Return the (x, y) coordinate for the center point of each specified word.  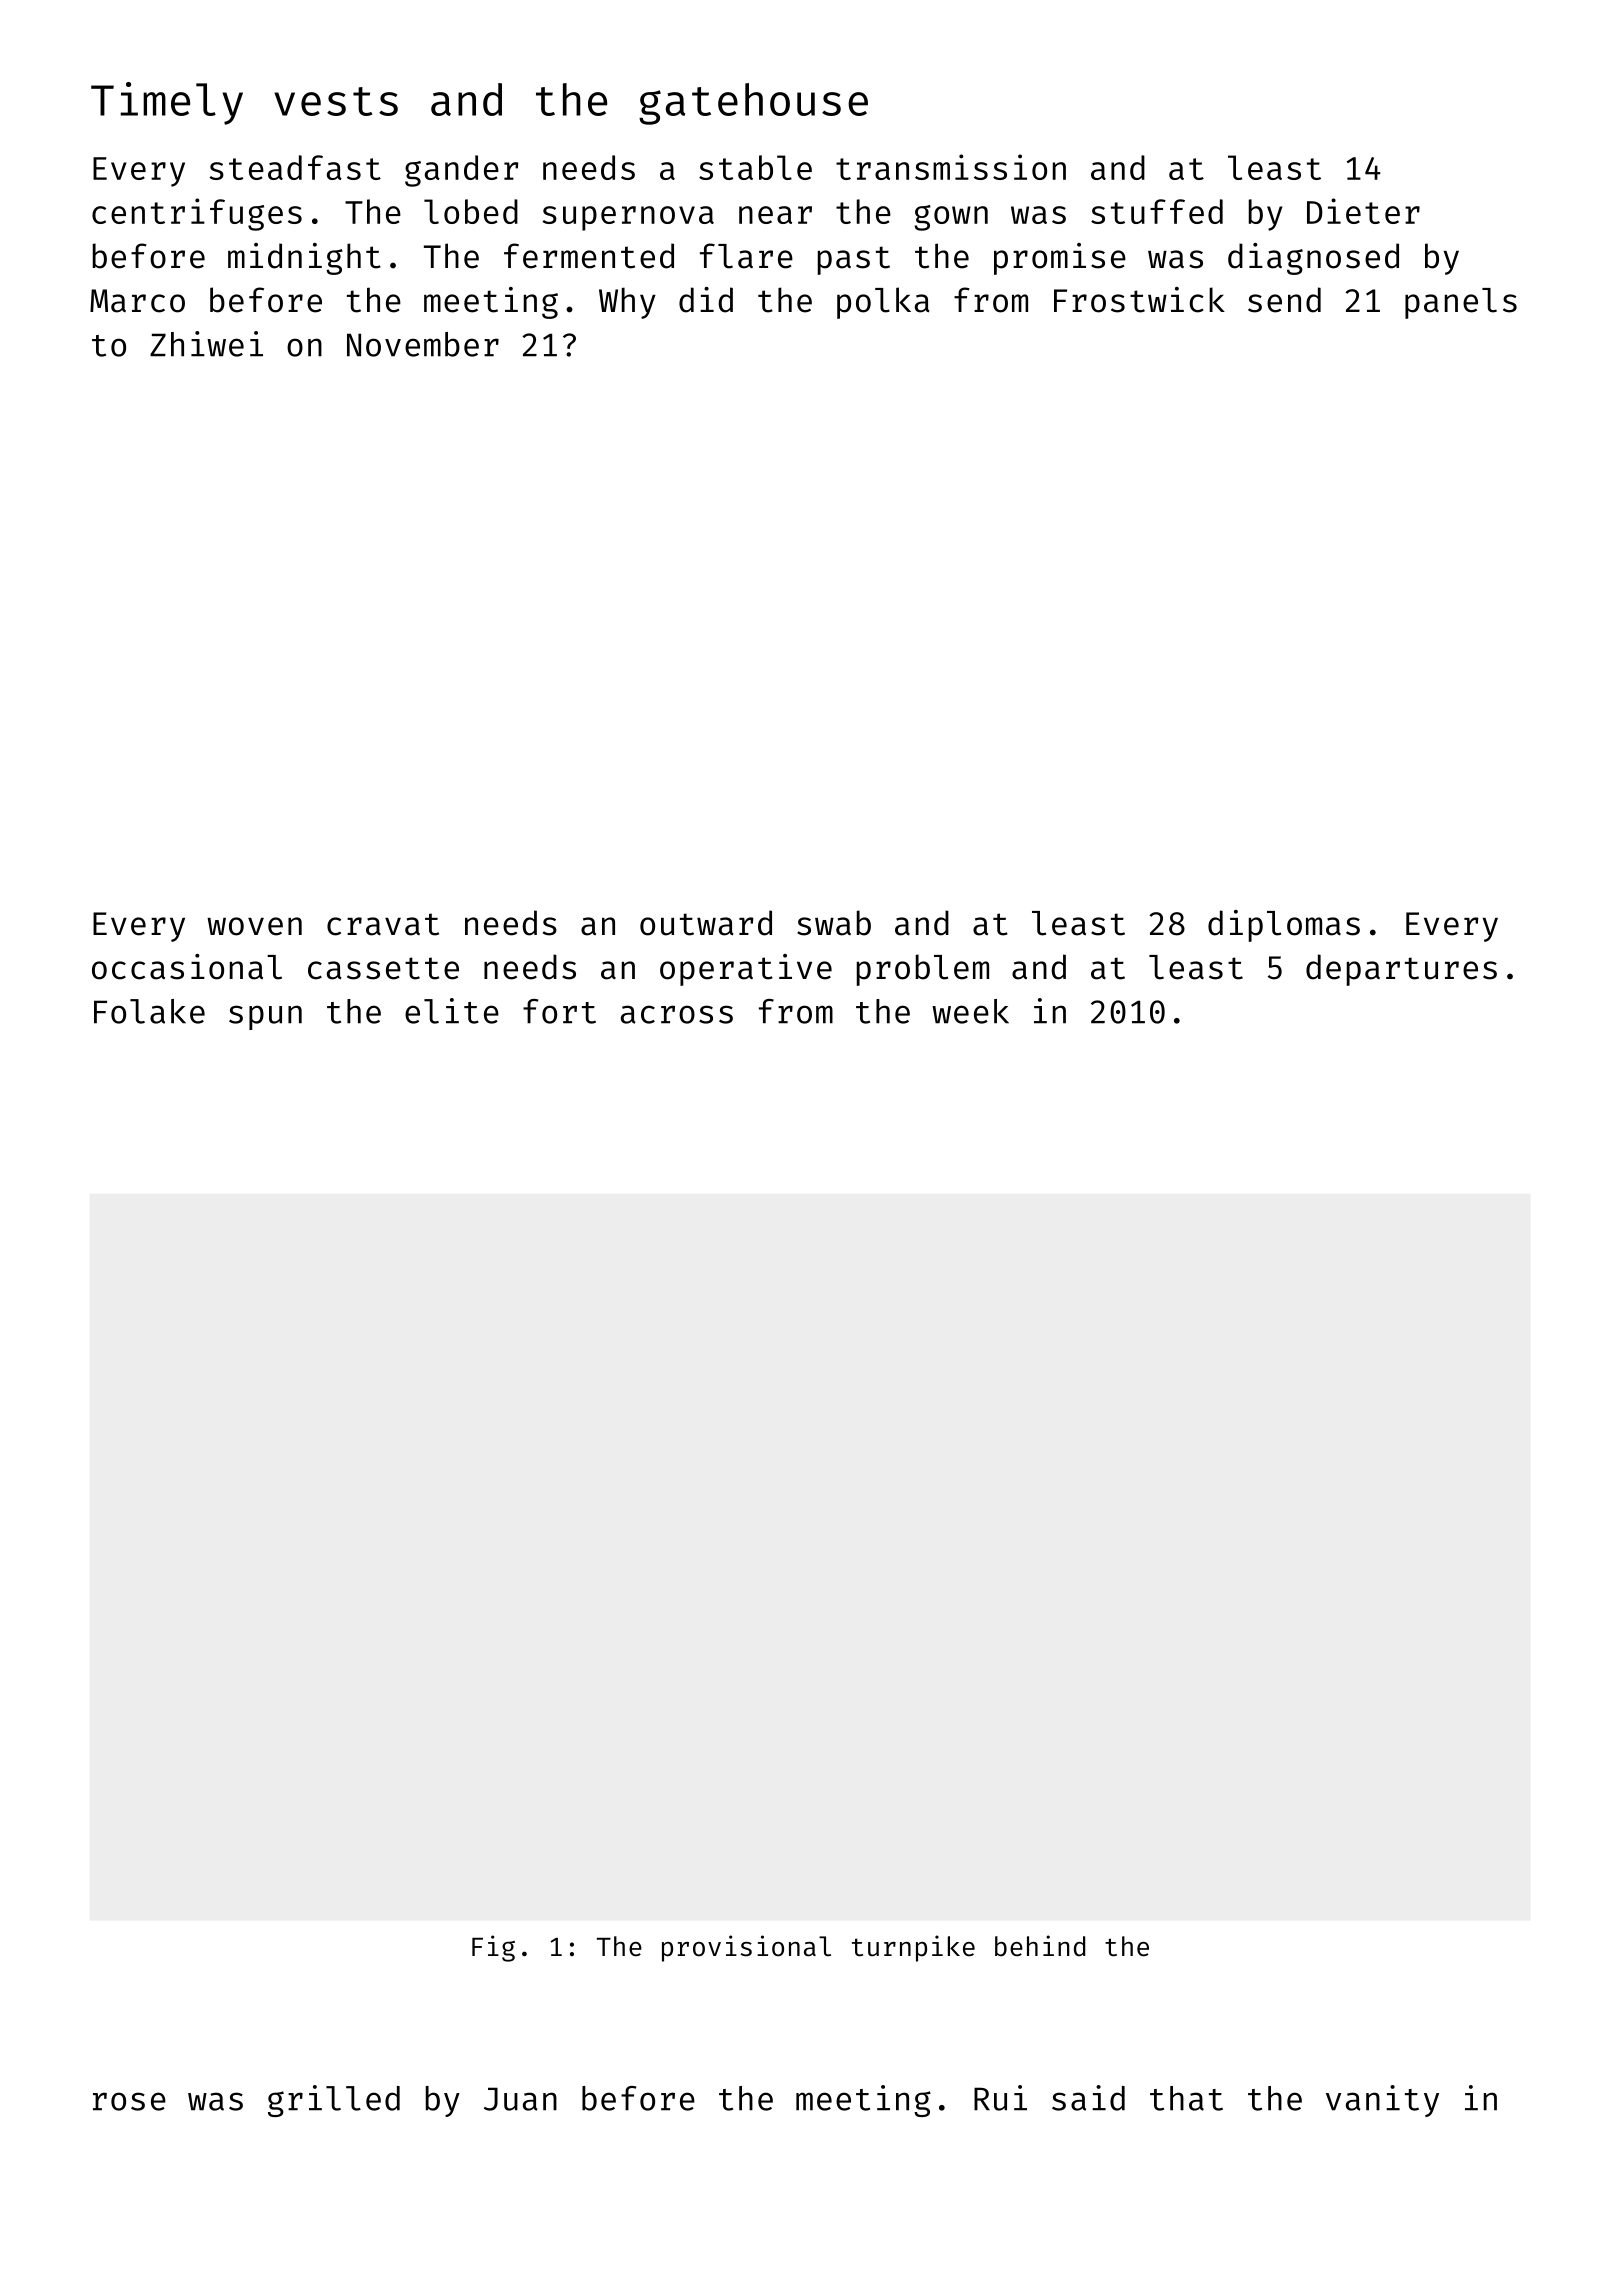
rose (129, 2101)
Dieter (1363, 211)
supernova (628, 218)
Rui (1000, 2098)
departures (1401, 970)
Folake (149, 1011)
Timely (167, 103)
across (677, 1014)
